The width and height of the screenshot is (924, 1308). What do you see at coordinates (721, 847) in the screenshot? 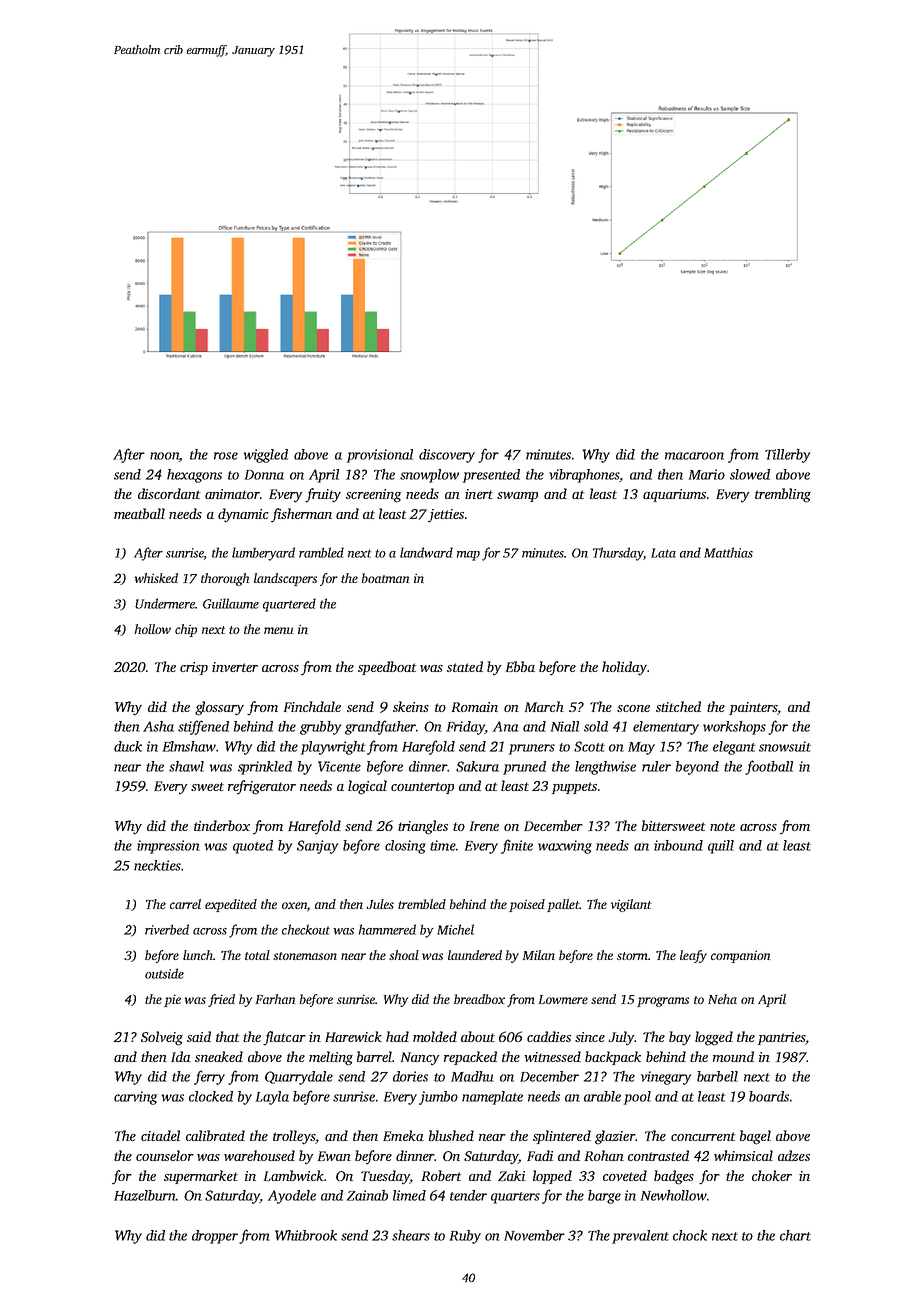
I see `quill` at bounding box center [721, 847].
